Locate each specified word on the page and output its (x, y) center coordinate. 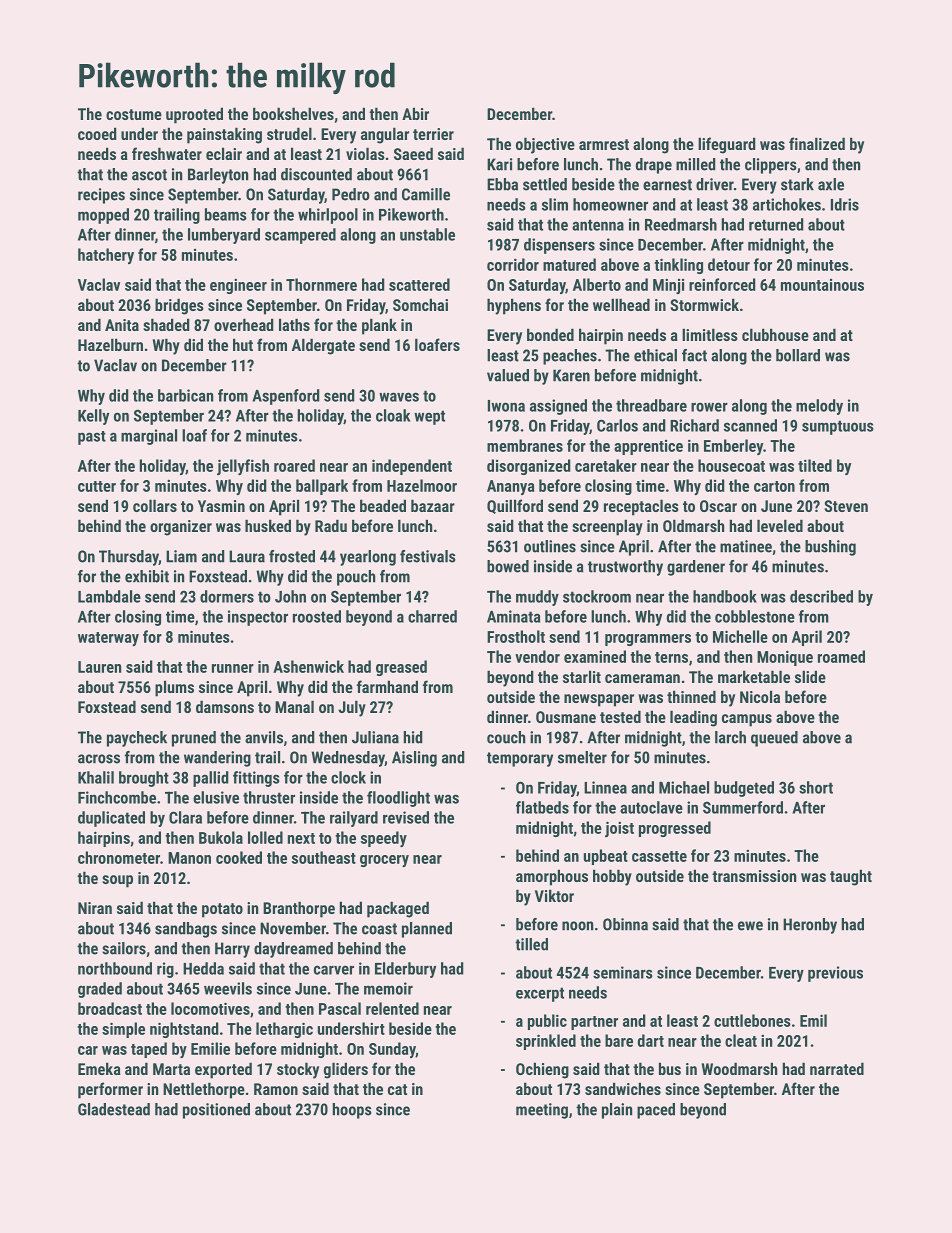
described (821, 596)
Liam (181, 556)
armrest (604, 144)
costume (134, 114)
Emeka (99, 1068)
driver (715, 184)
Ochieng (542, 1070)
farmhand (387, 686)
